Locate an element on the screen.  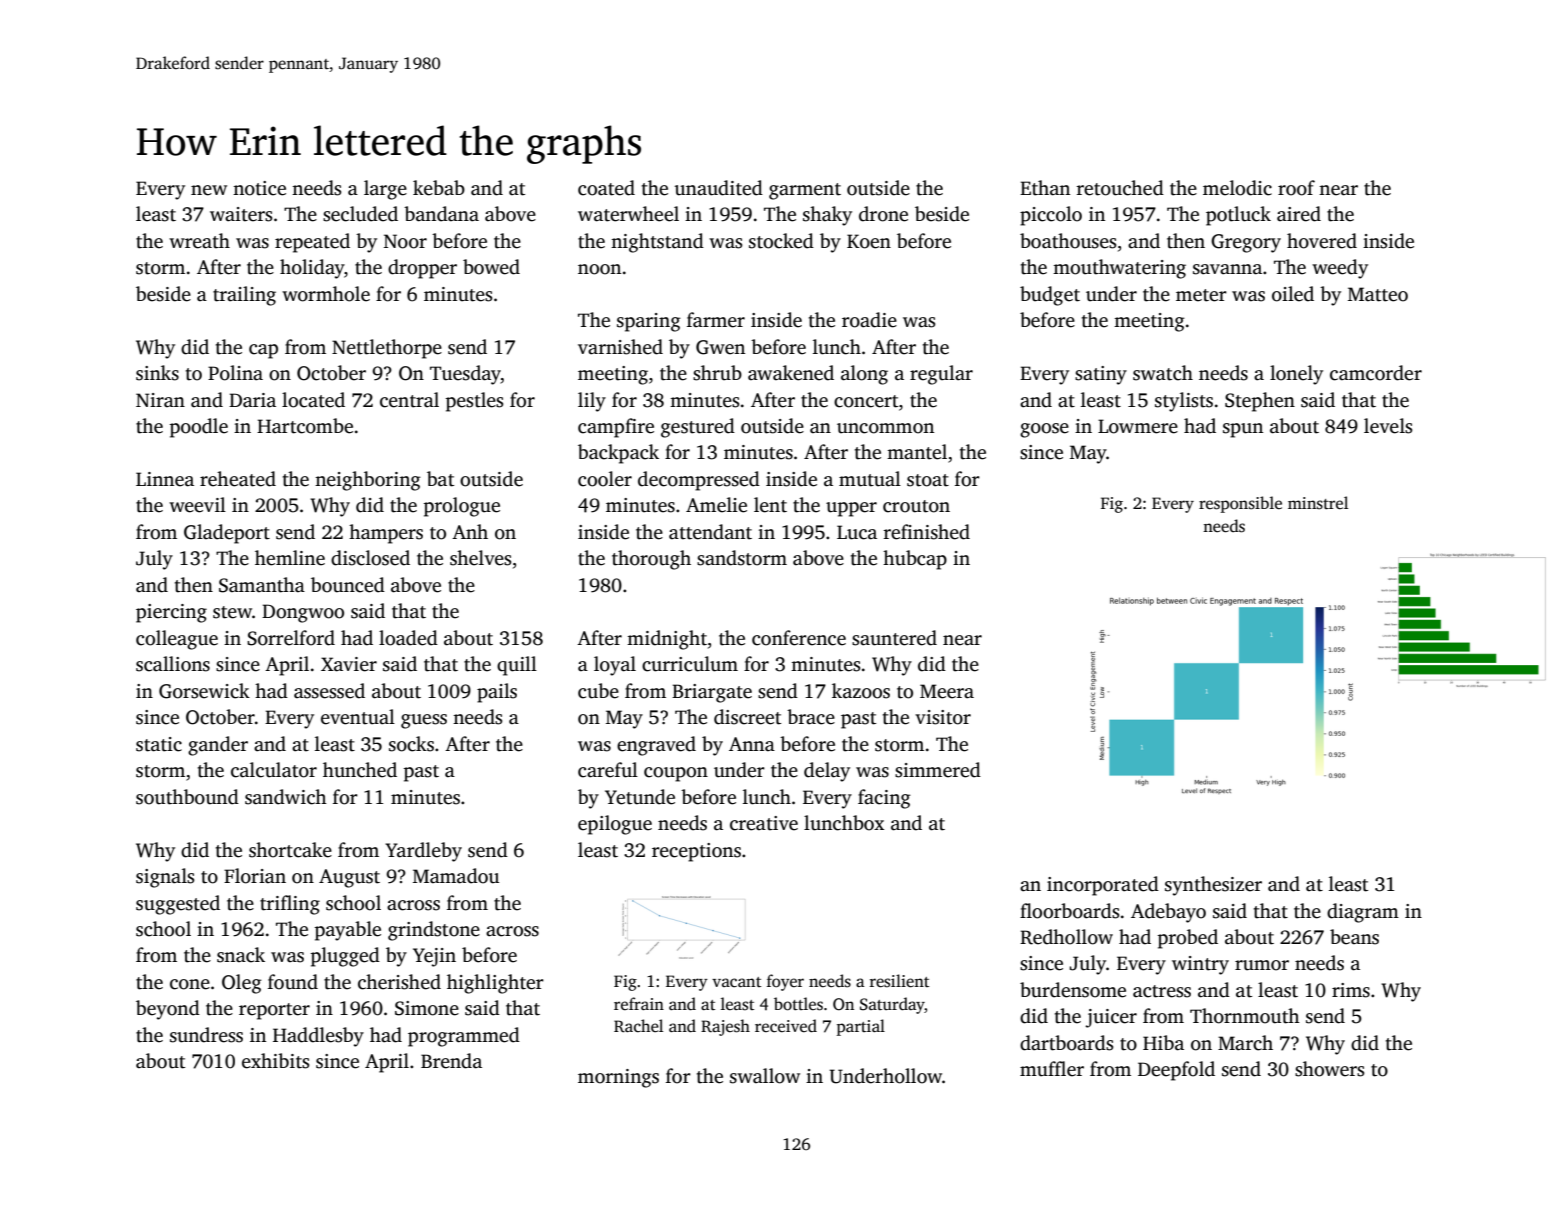
beans is located at coordinates (1354, 937).
